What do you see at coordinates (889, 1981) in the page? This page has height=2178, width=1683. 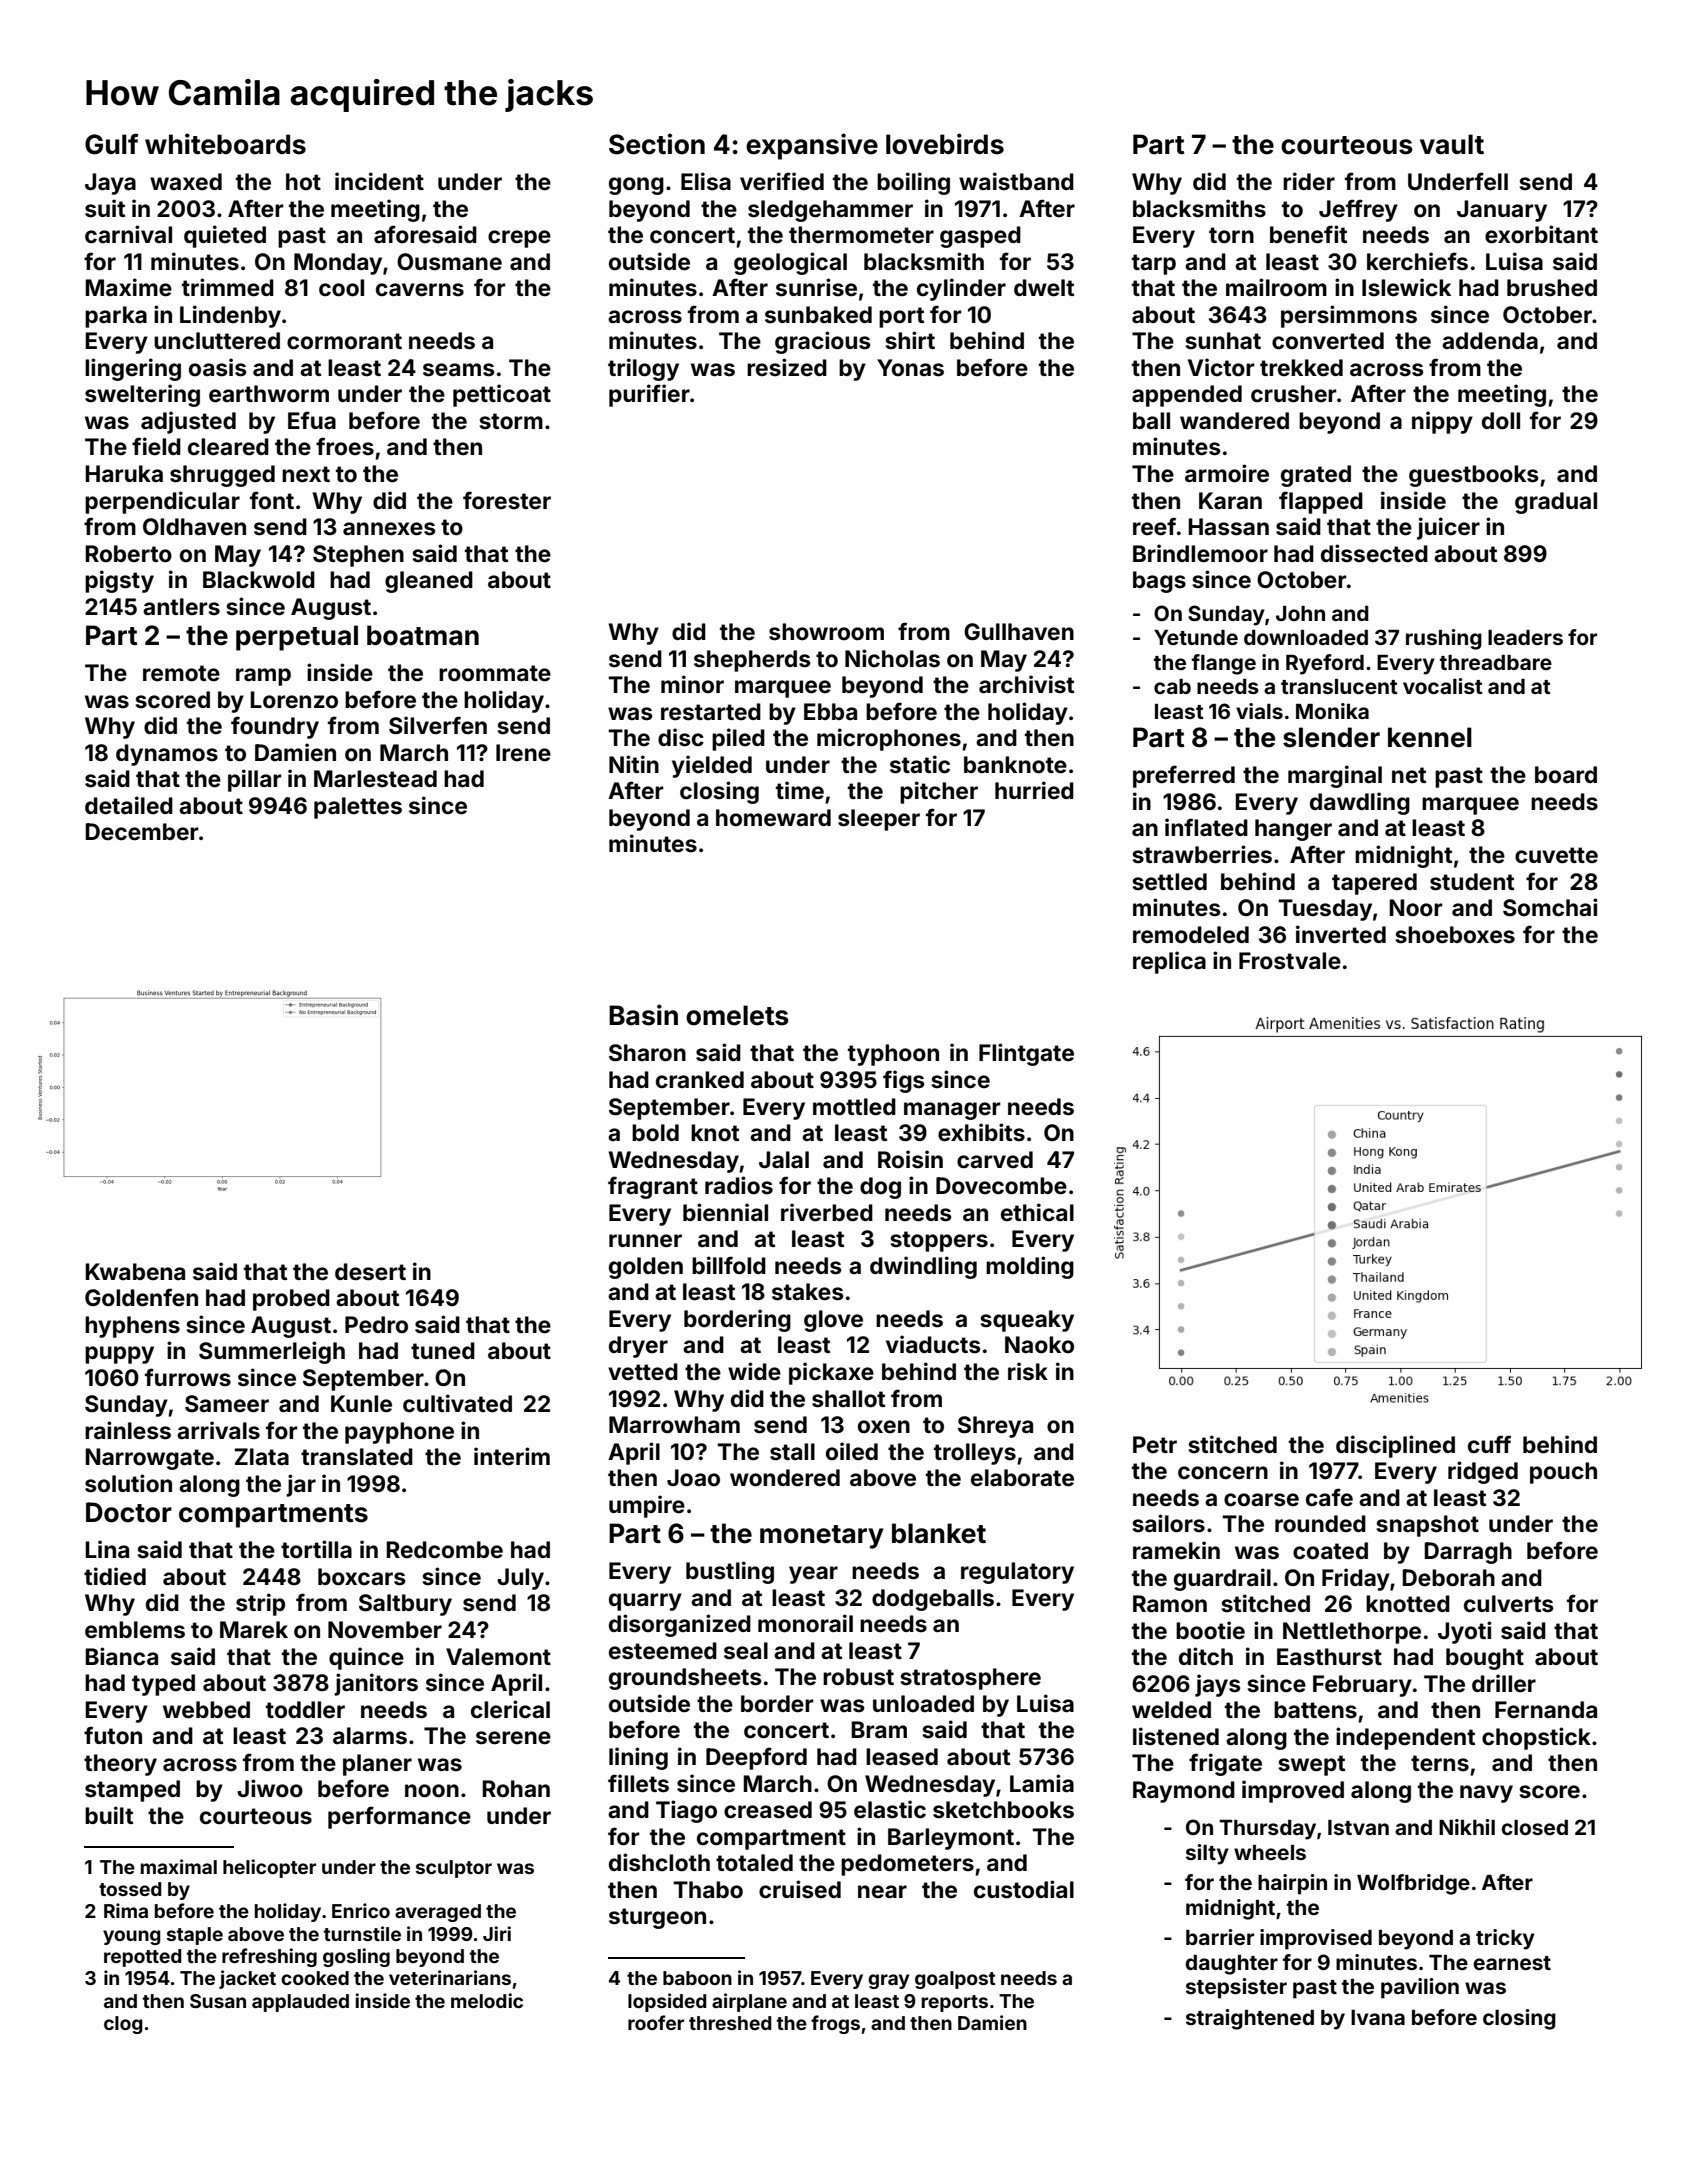 I see `gray` at bounding box center [889, 1981].
